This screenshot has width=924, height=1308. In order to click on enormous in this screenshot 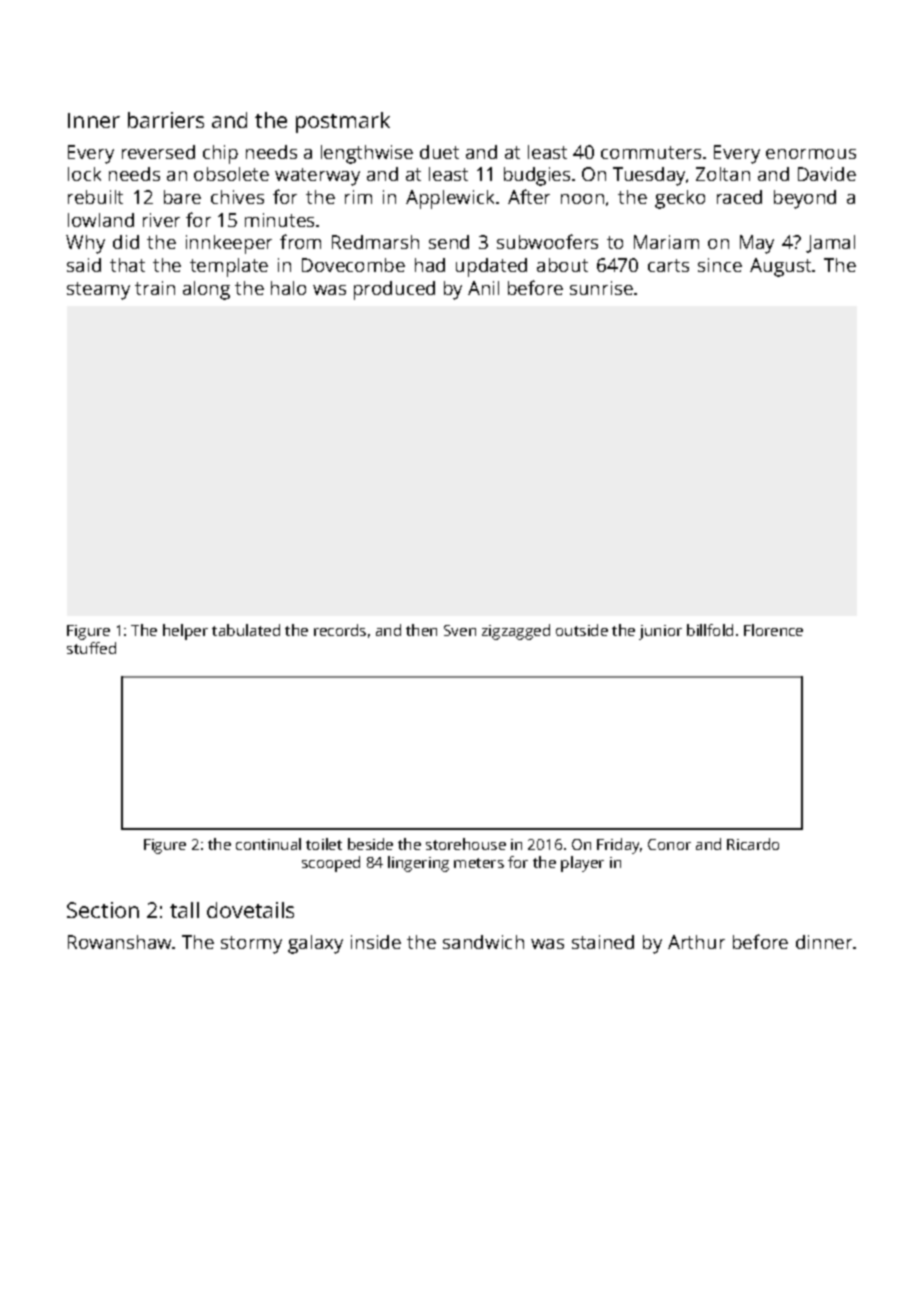, I will do `click(811, 154)`.
